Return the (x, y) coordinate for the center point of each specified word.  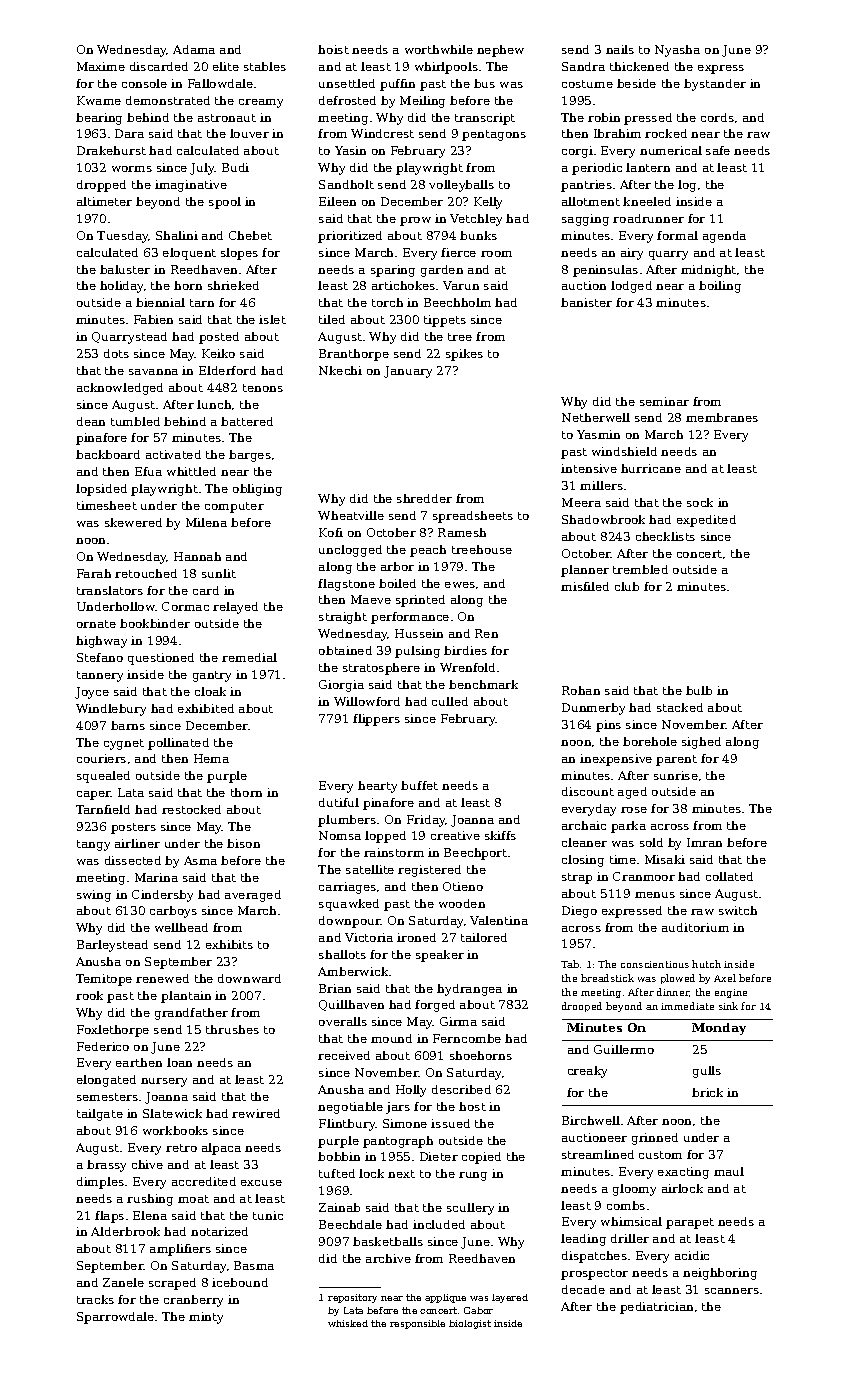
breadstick (607, 978)
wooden (462, 903)
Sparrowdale (115, 1318)
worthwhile (439, 49)
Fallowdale (220, 83)
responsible (417, 1324)
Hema (211, 758)
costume (587, 84)
